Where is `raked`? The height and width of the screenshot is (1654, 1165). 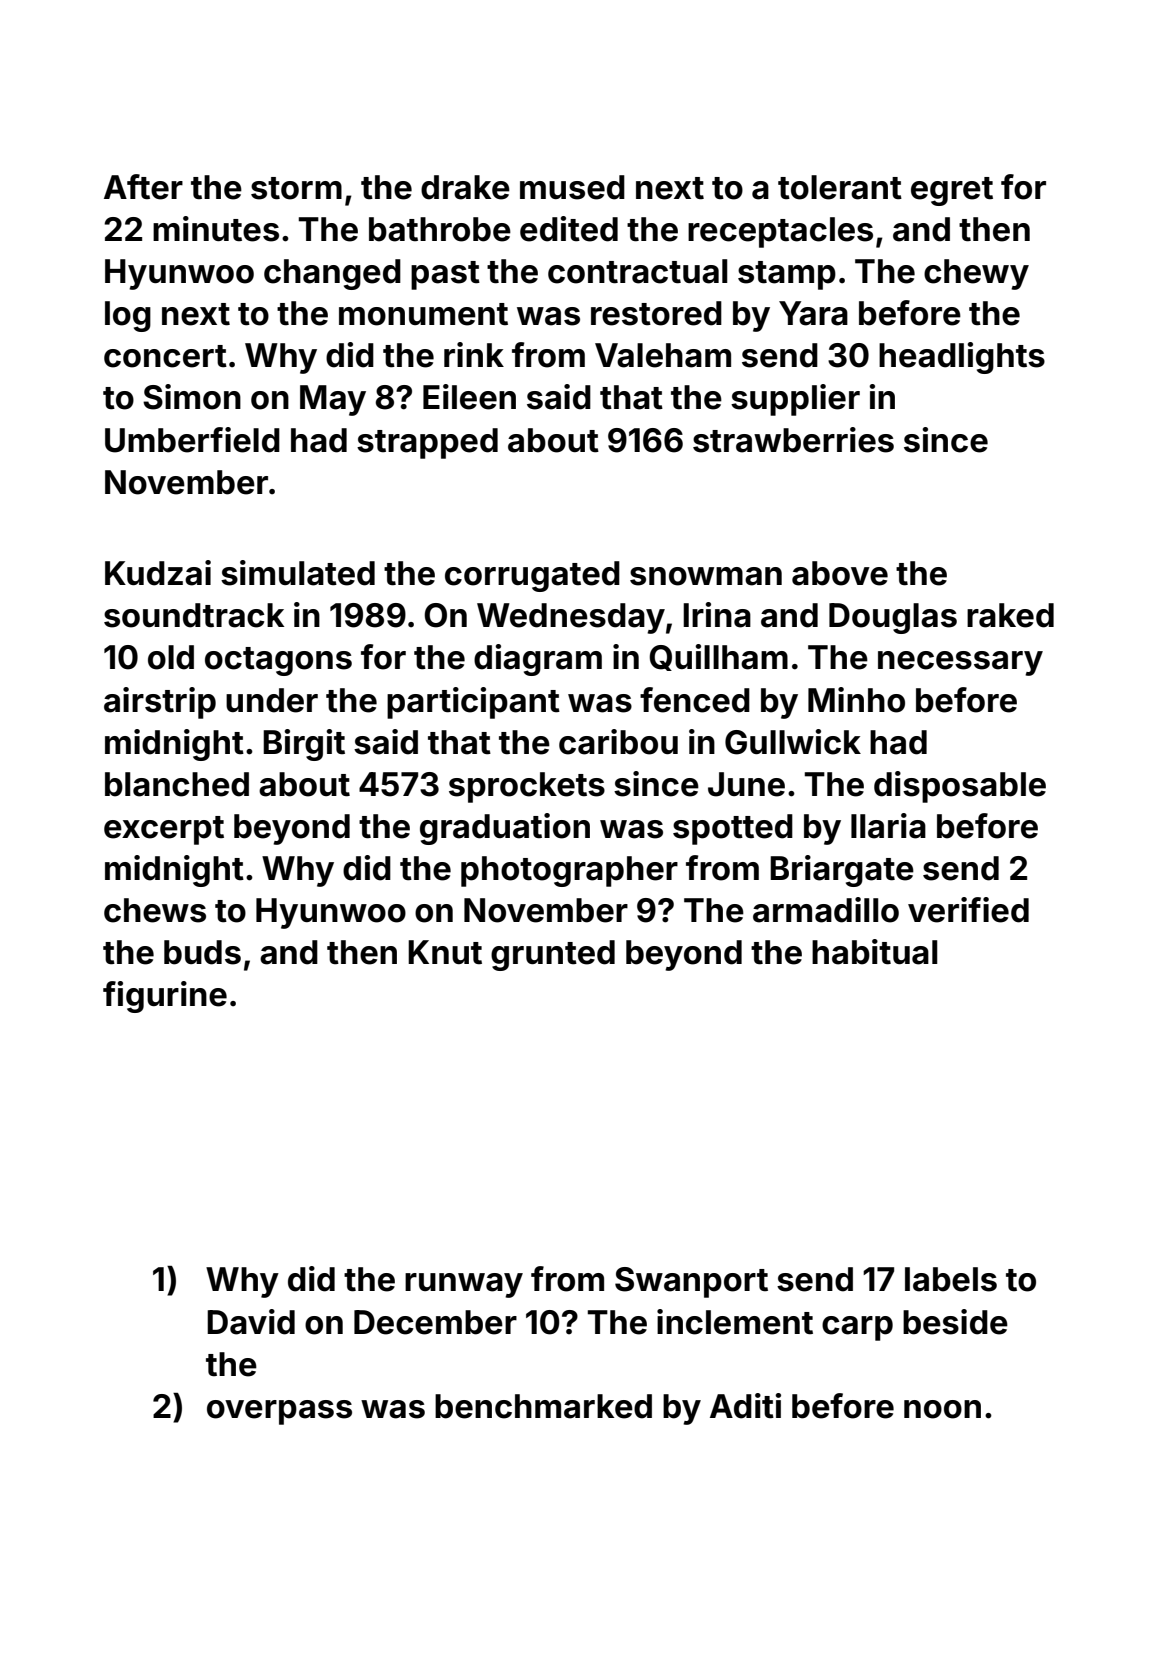 raked is located at coordinates (1010, 615).
